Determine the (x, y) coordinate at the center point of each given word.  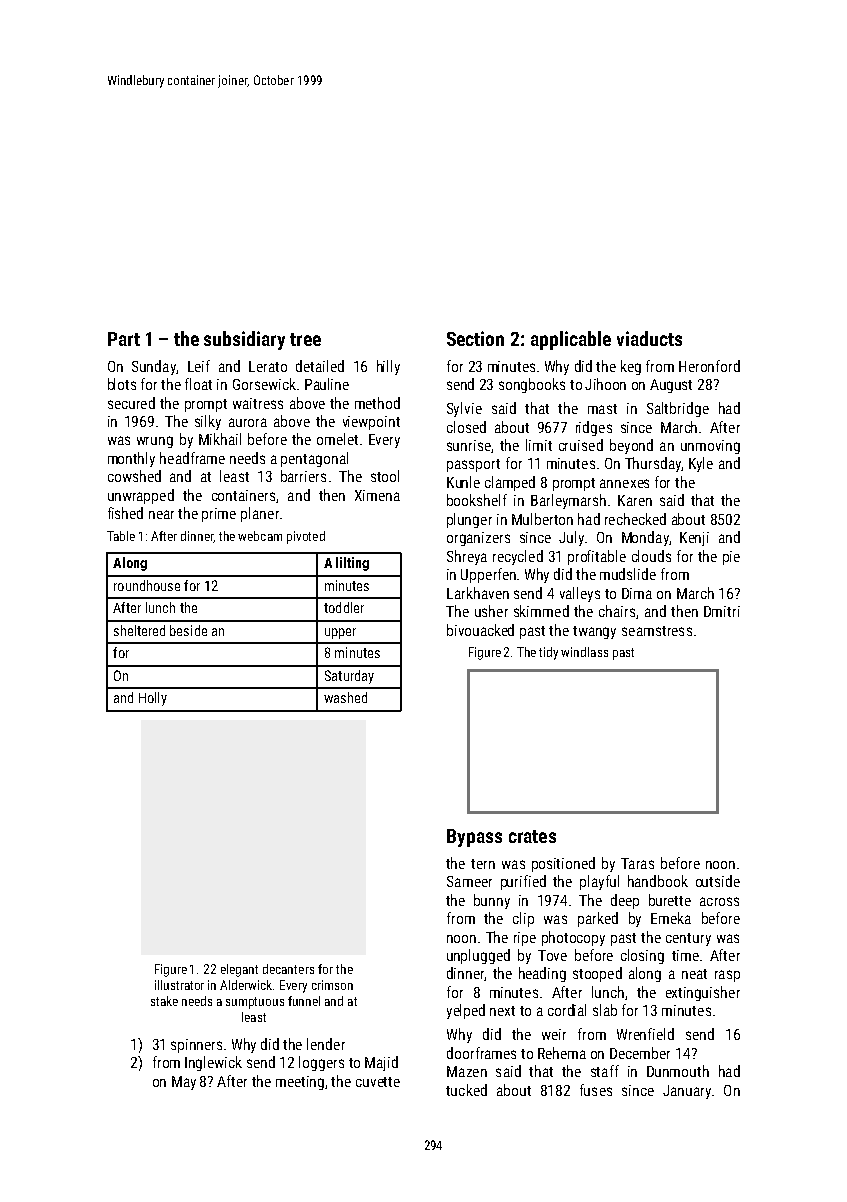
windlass (584, 652)
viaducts (649, 338)
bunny (492, 901)
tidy (548, 653)
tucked (466, 1090)
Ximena (377, 495)
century (688, 939)
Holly (153, 699)
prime (219, 515)
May (184, 1083)
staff (605, 1071)
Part (124, 339)
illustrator (179, 985)
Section (475, 338)
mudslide (628, 574)
